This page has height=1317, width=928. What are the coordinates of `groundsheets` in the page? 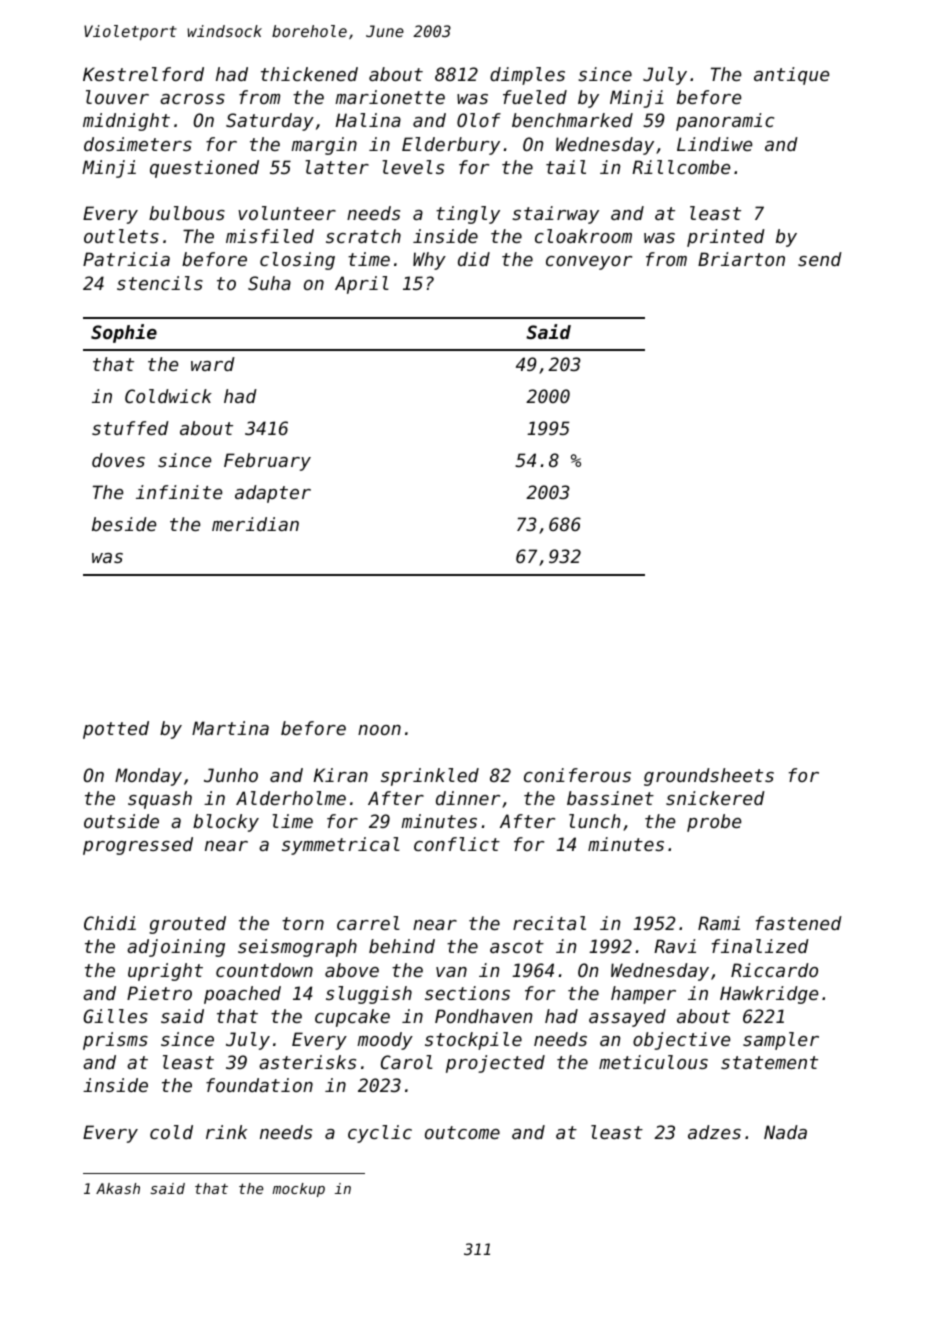 It's located at (709, 777).
